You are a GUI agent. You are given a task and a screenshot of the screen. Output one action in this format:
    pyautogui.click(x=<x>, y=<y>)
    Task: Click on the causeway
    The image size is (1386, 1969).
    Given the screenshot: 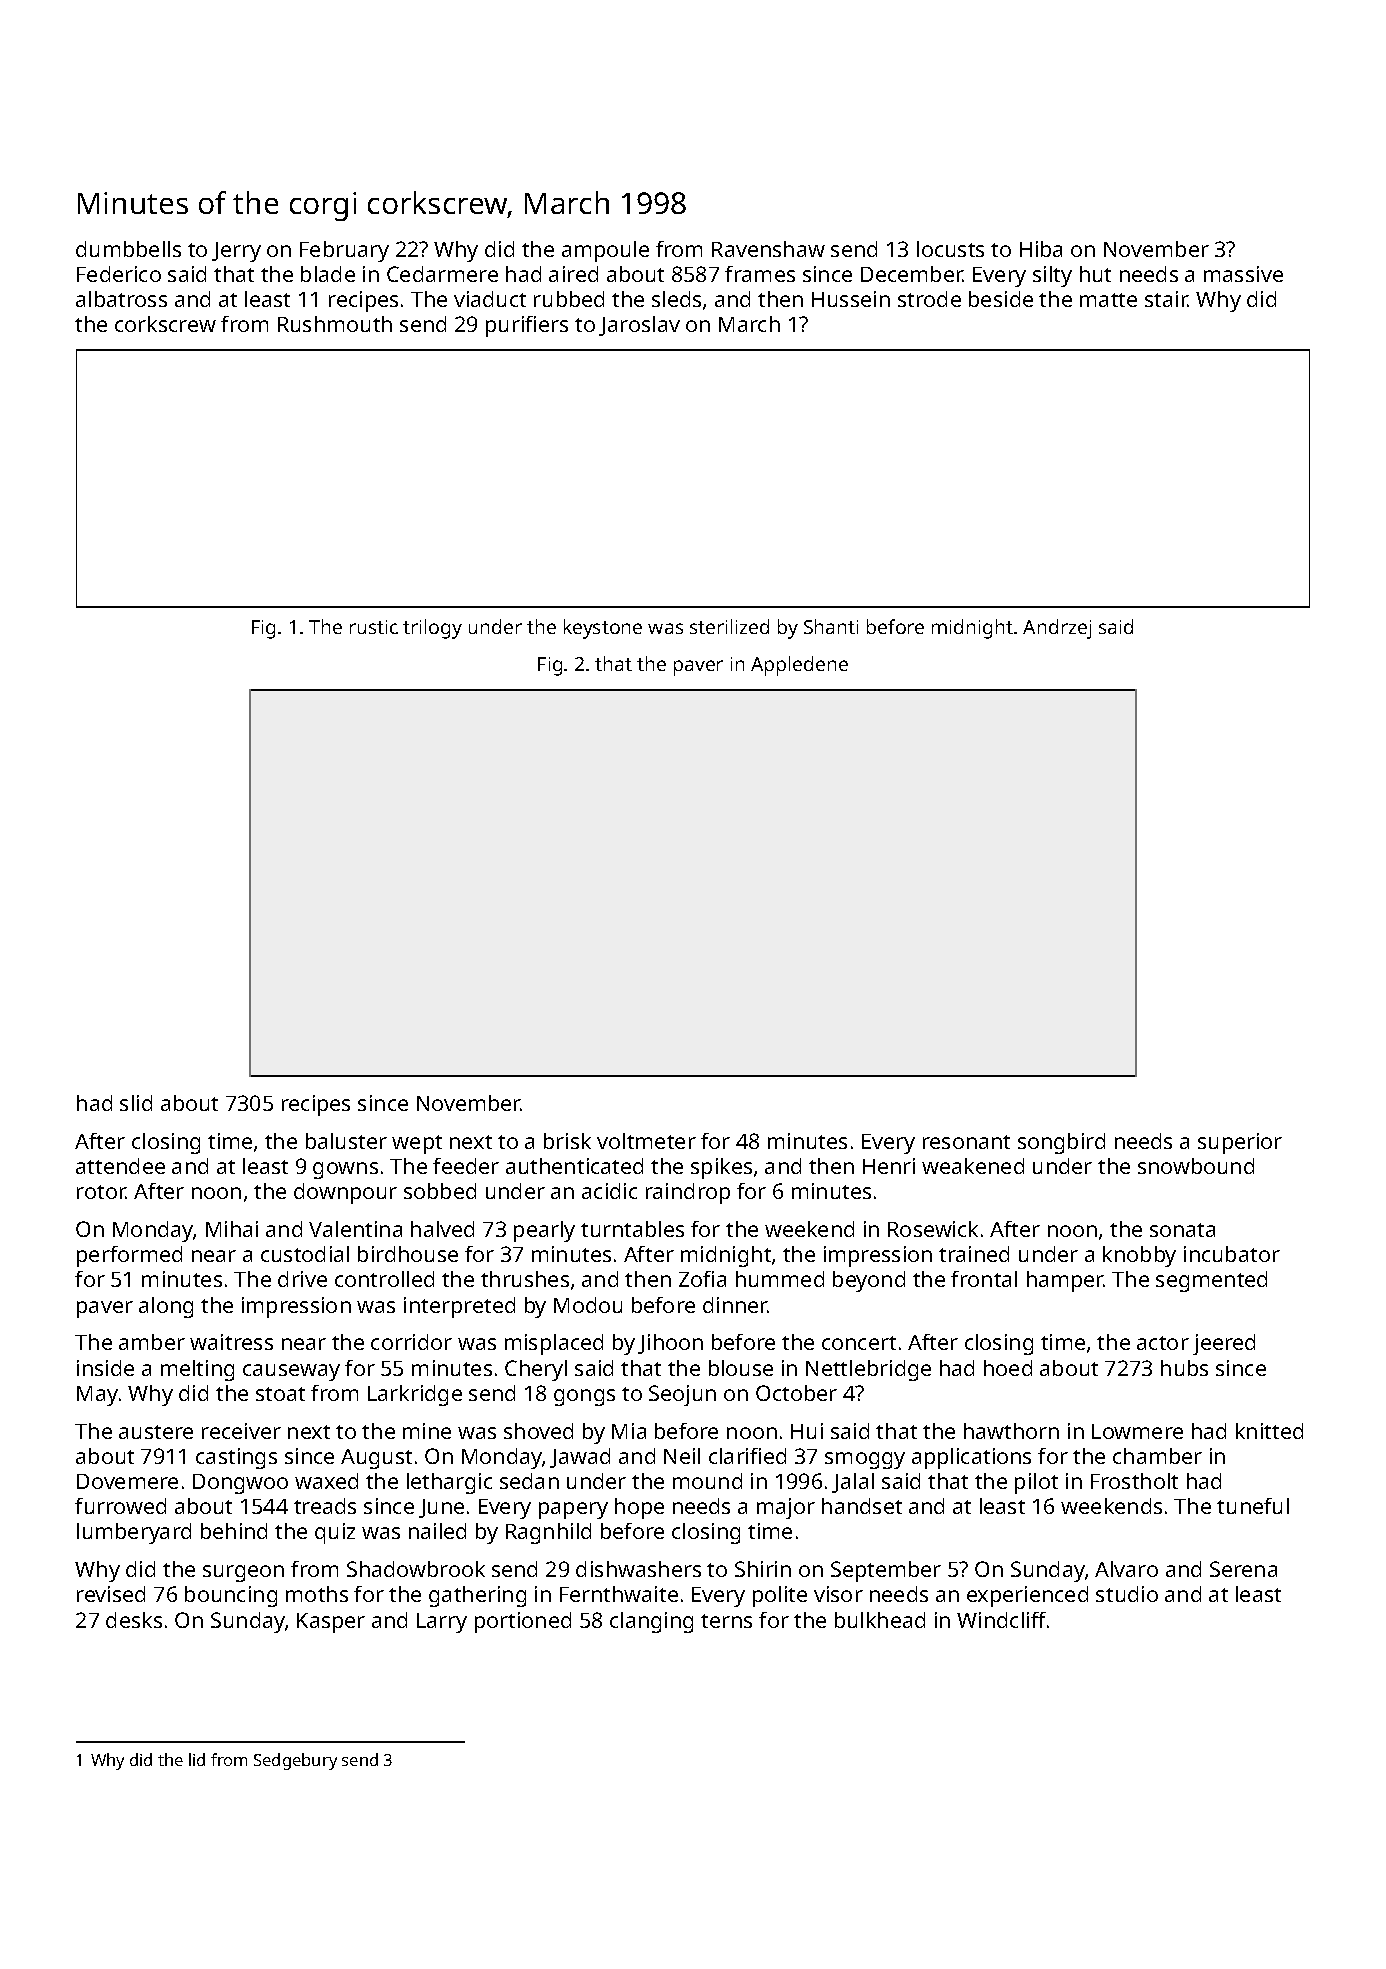 What is the action you would take?
    pyautogui.click(x=291, y=1372)
